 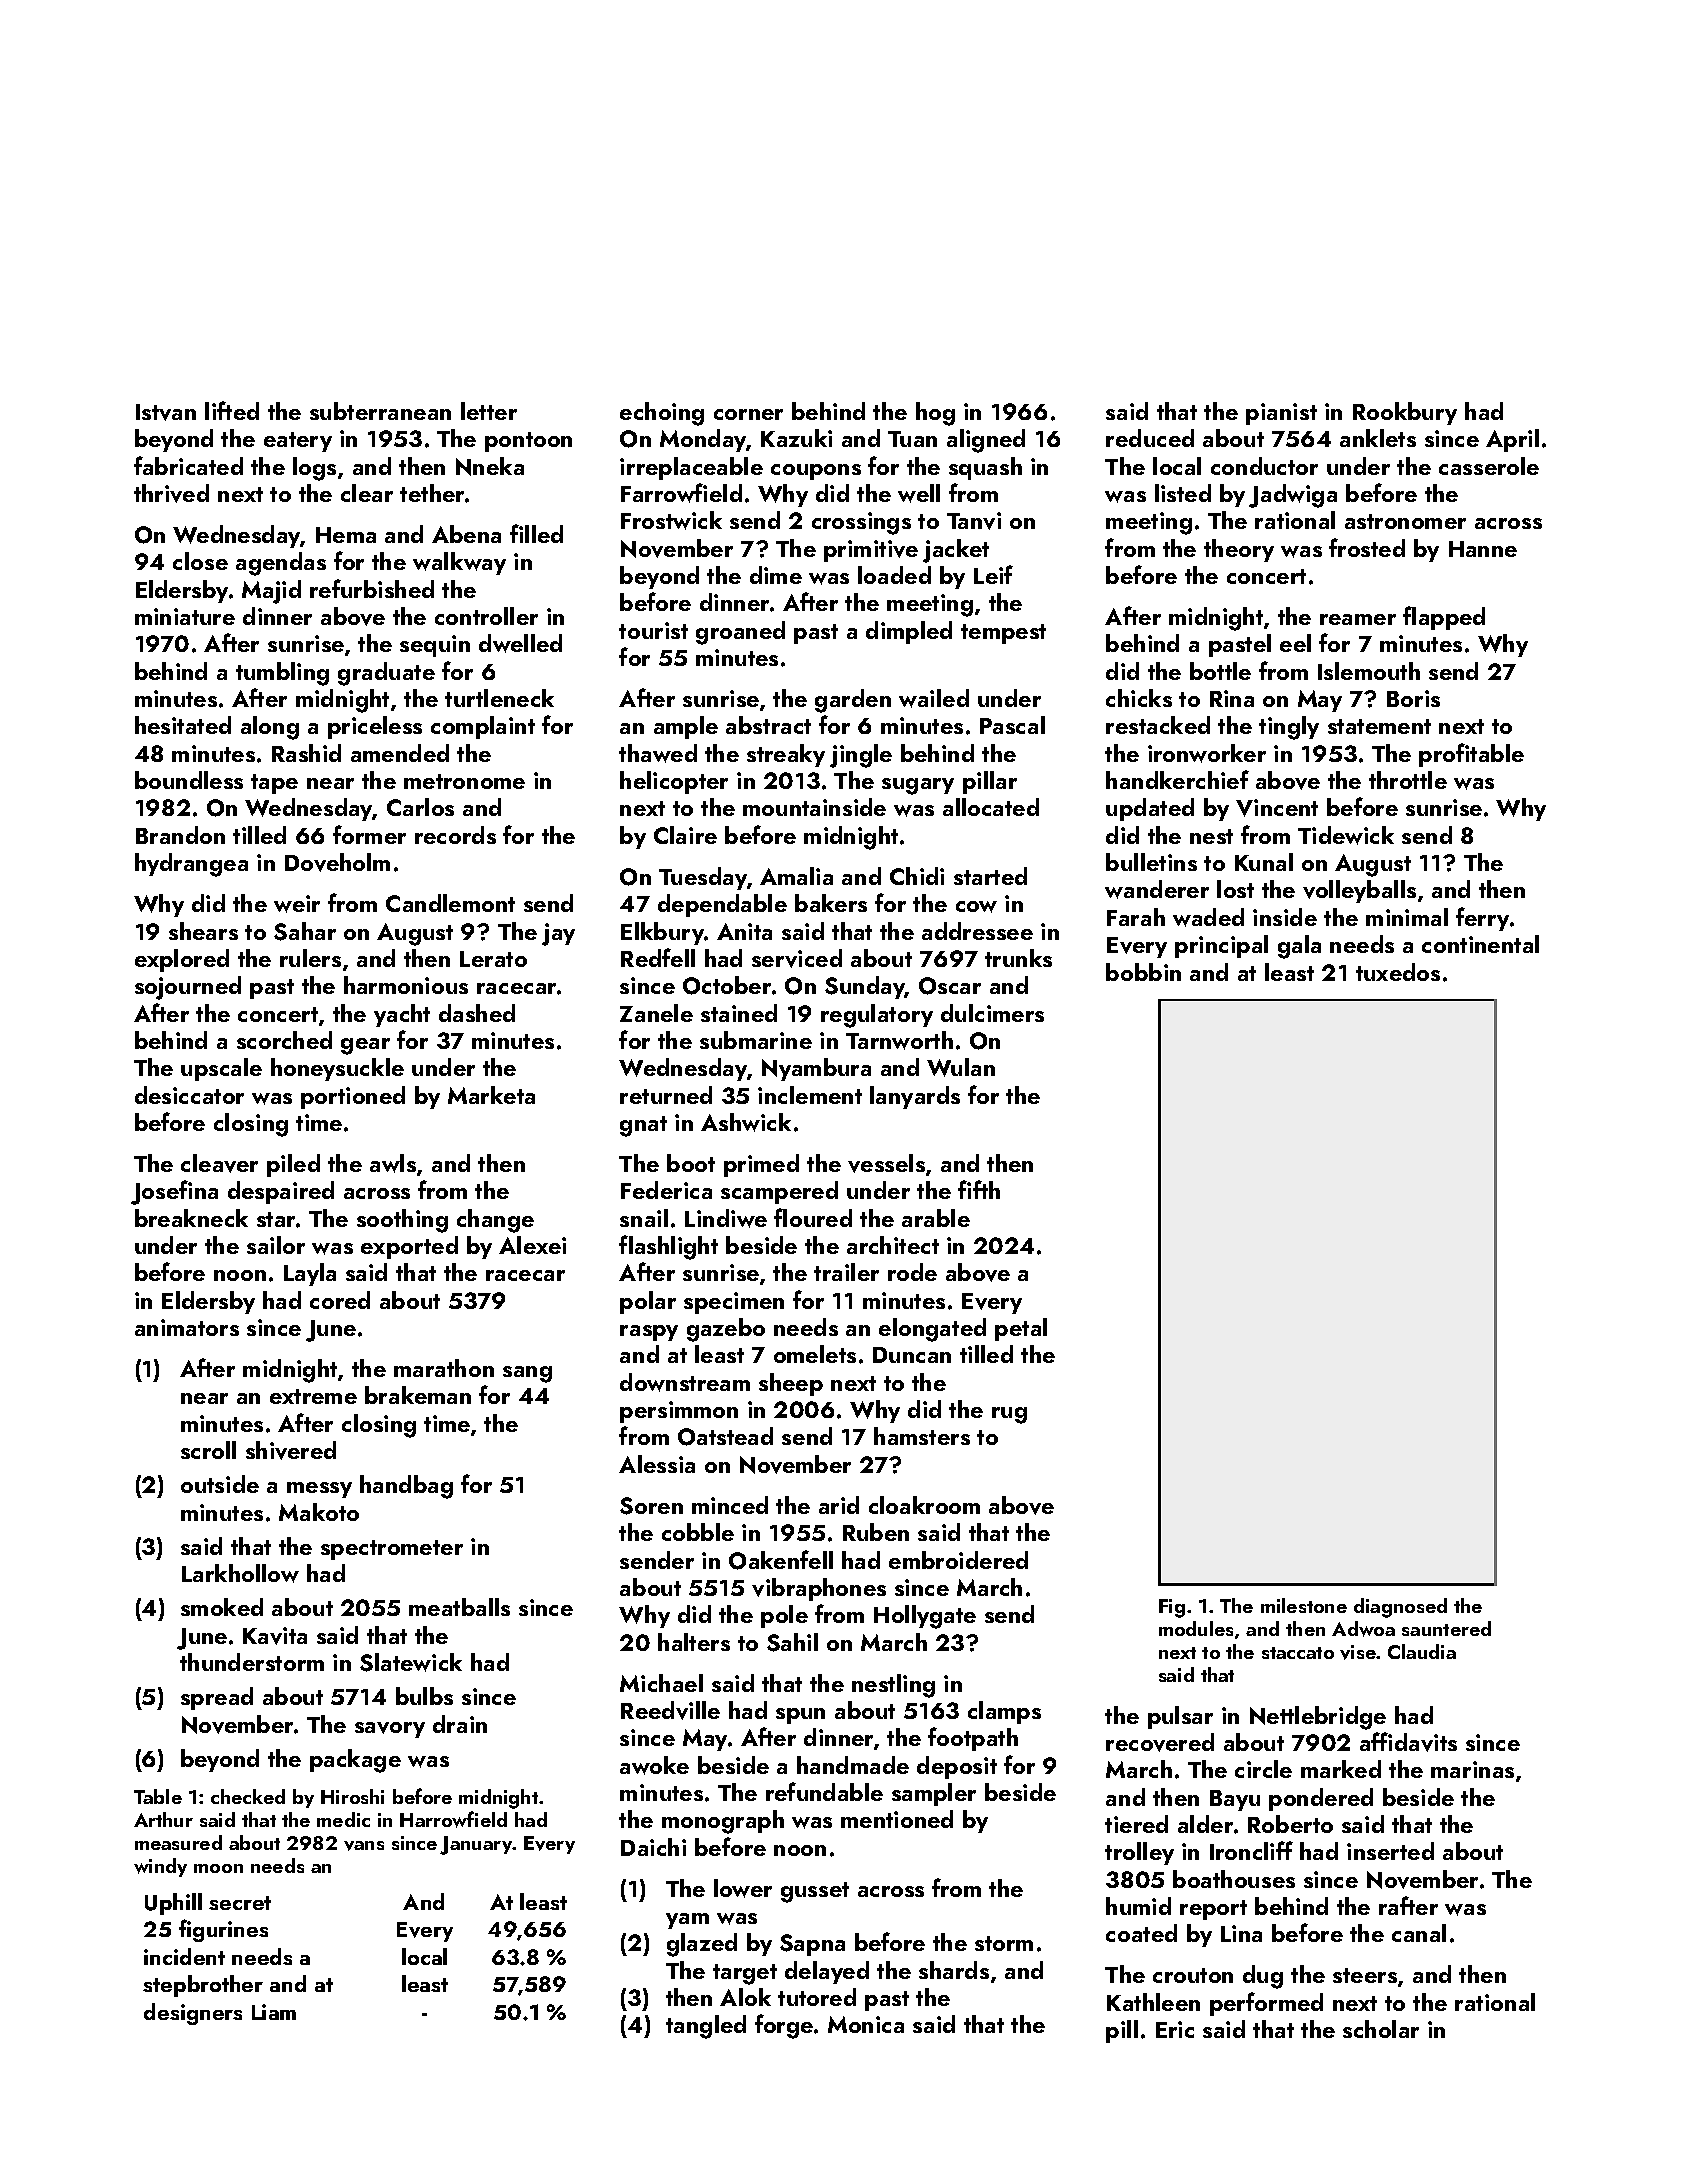 What do you see at coordinates (776, 575) in the page?
I see `dime` at bounding box center [776, 575].
